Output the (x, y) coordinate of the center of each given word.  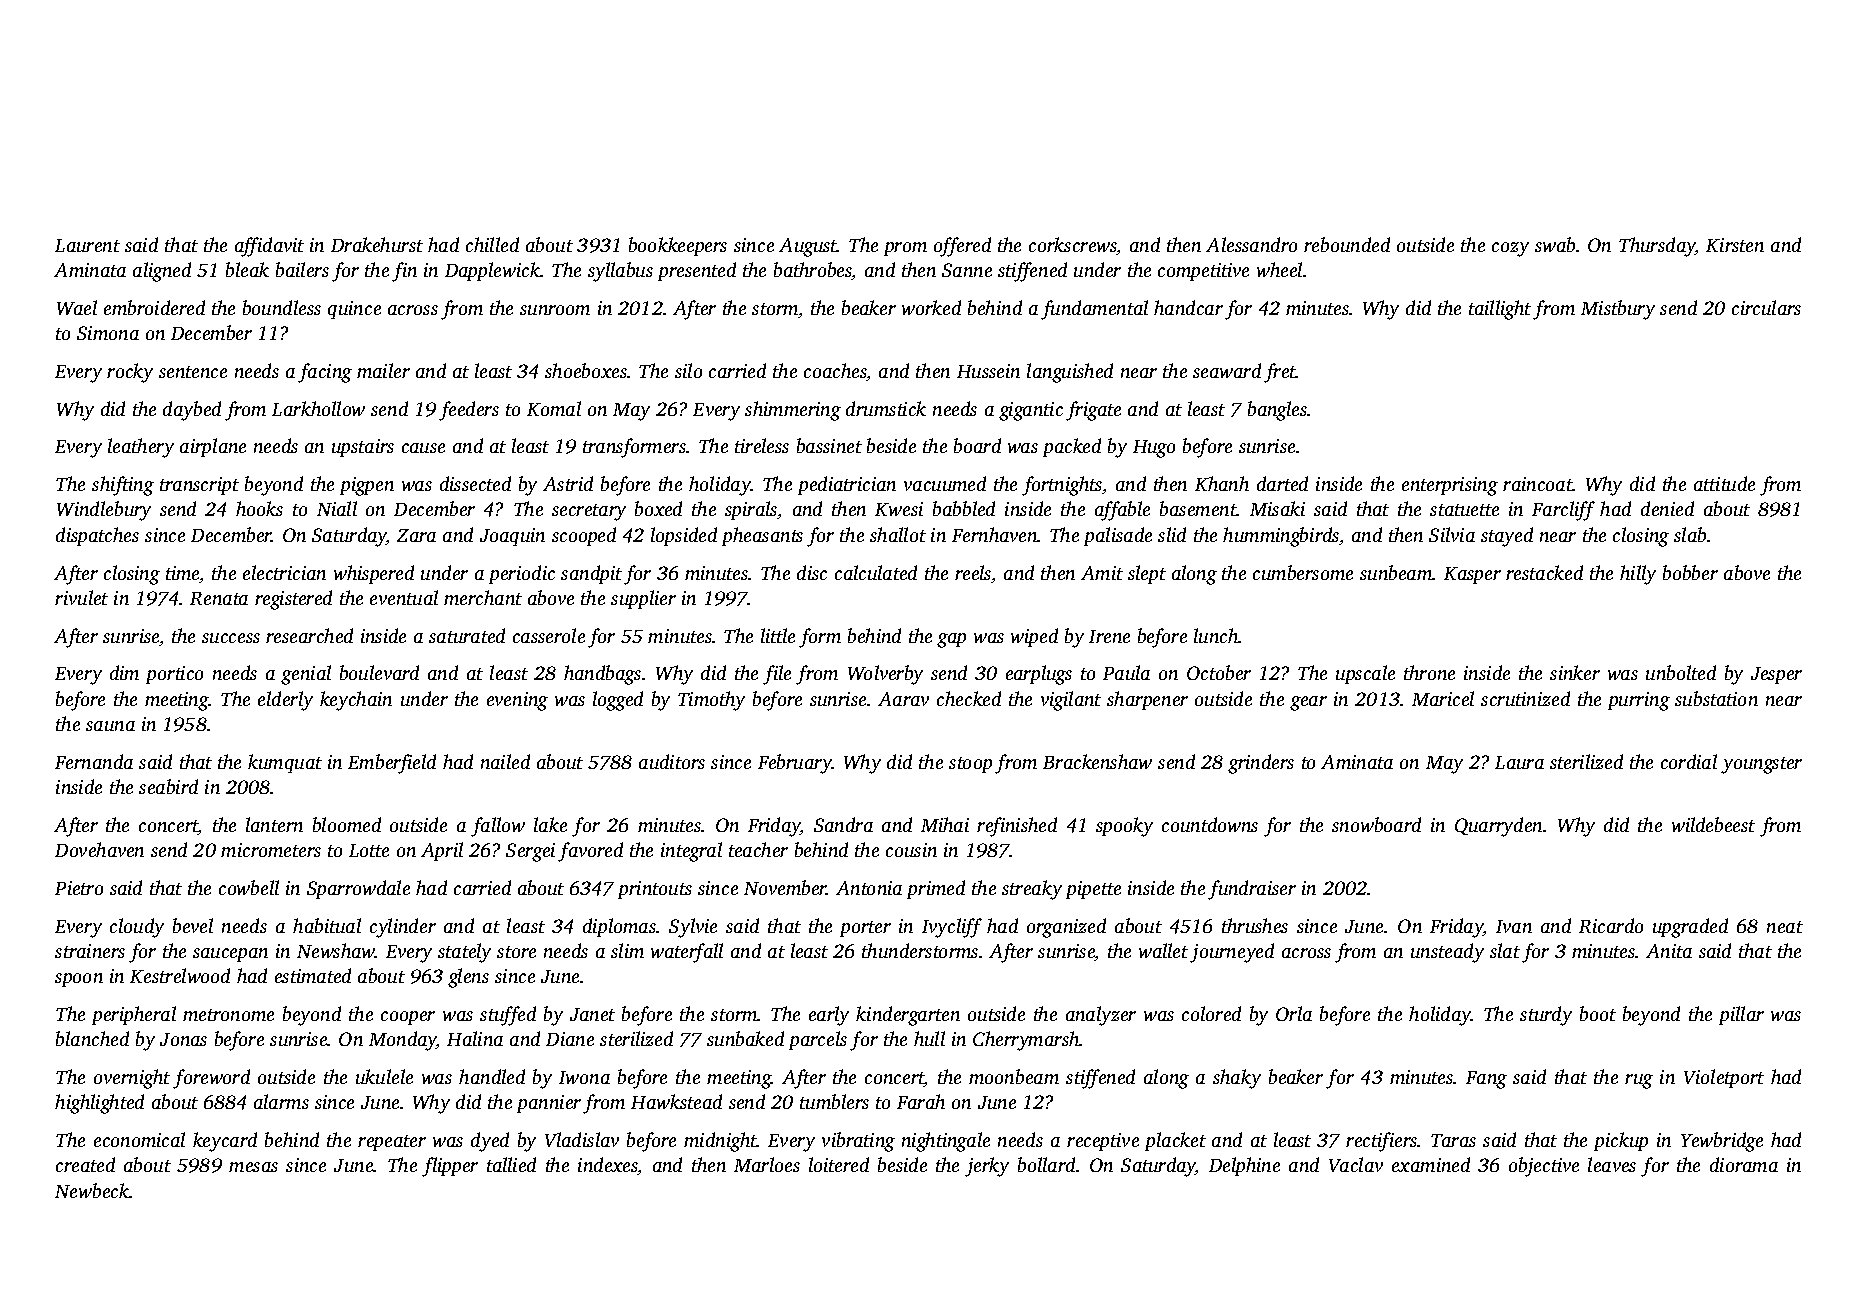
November (785, 887)
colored (1211, 1013)
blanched (92, 1038)
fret (1280, 373)
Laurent (87, 245)
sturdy (1546, 1016)
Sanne (967, 270)
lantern (274, 824)
